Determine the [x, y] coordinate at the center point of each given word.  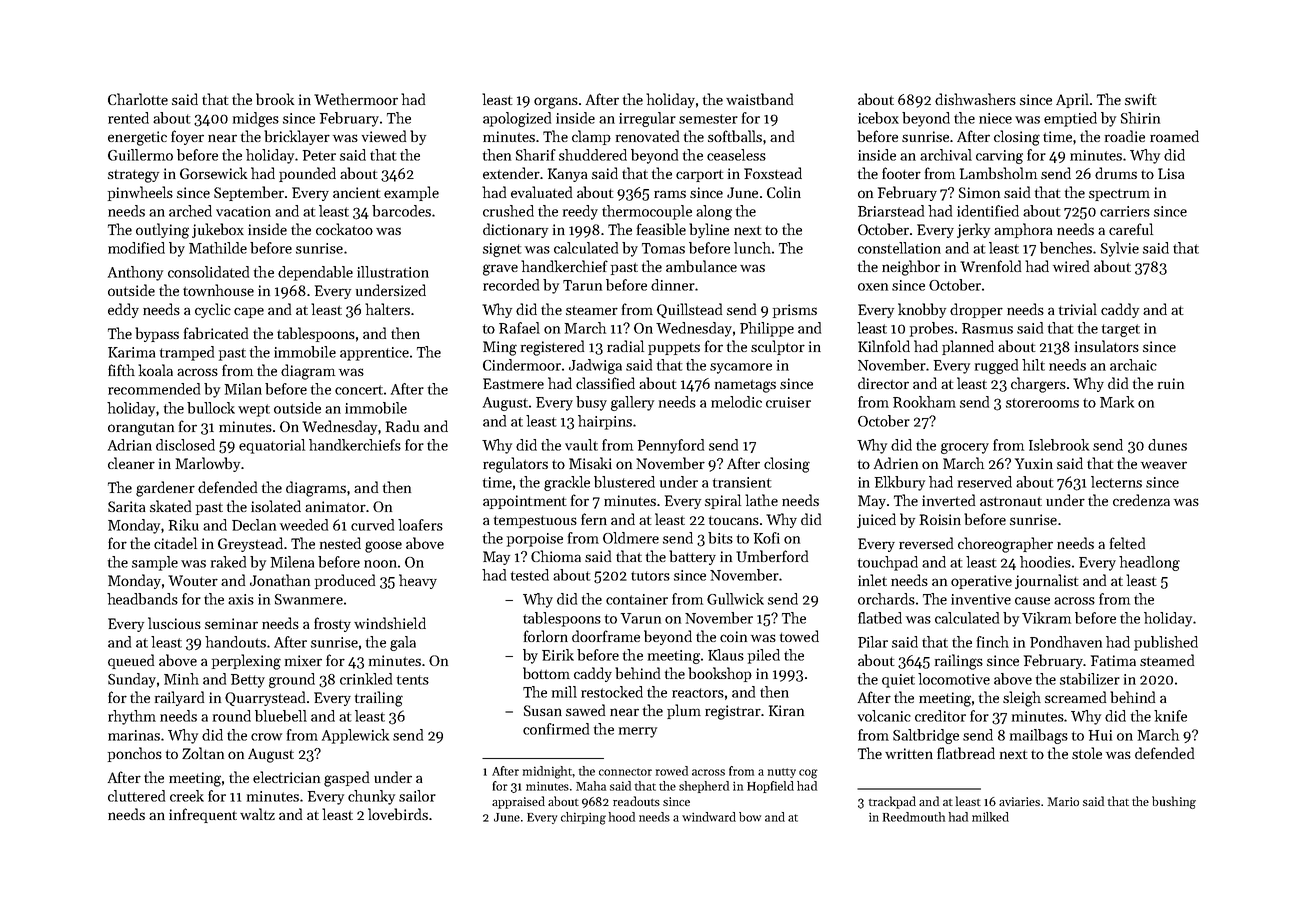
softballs [735, 136]
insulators [1107, 346]
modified [136, 248]
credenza [1141, 500]
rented [128, 118]
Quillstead [689, 310]
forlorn [546, 636]
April [1072, 100]
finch [993, 642]
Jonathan [280, 580]
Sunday [132, 680]
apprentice [374, 354]
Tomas [663, 248]
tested [530, 575]
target [1121, 330]
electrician [286, 777]
